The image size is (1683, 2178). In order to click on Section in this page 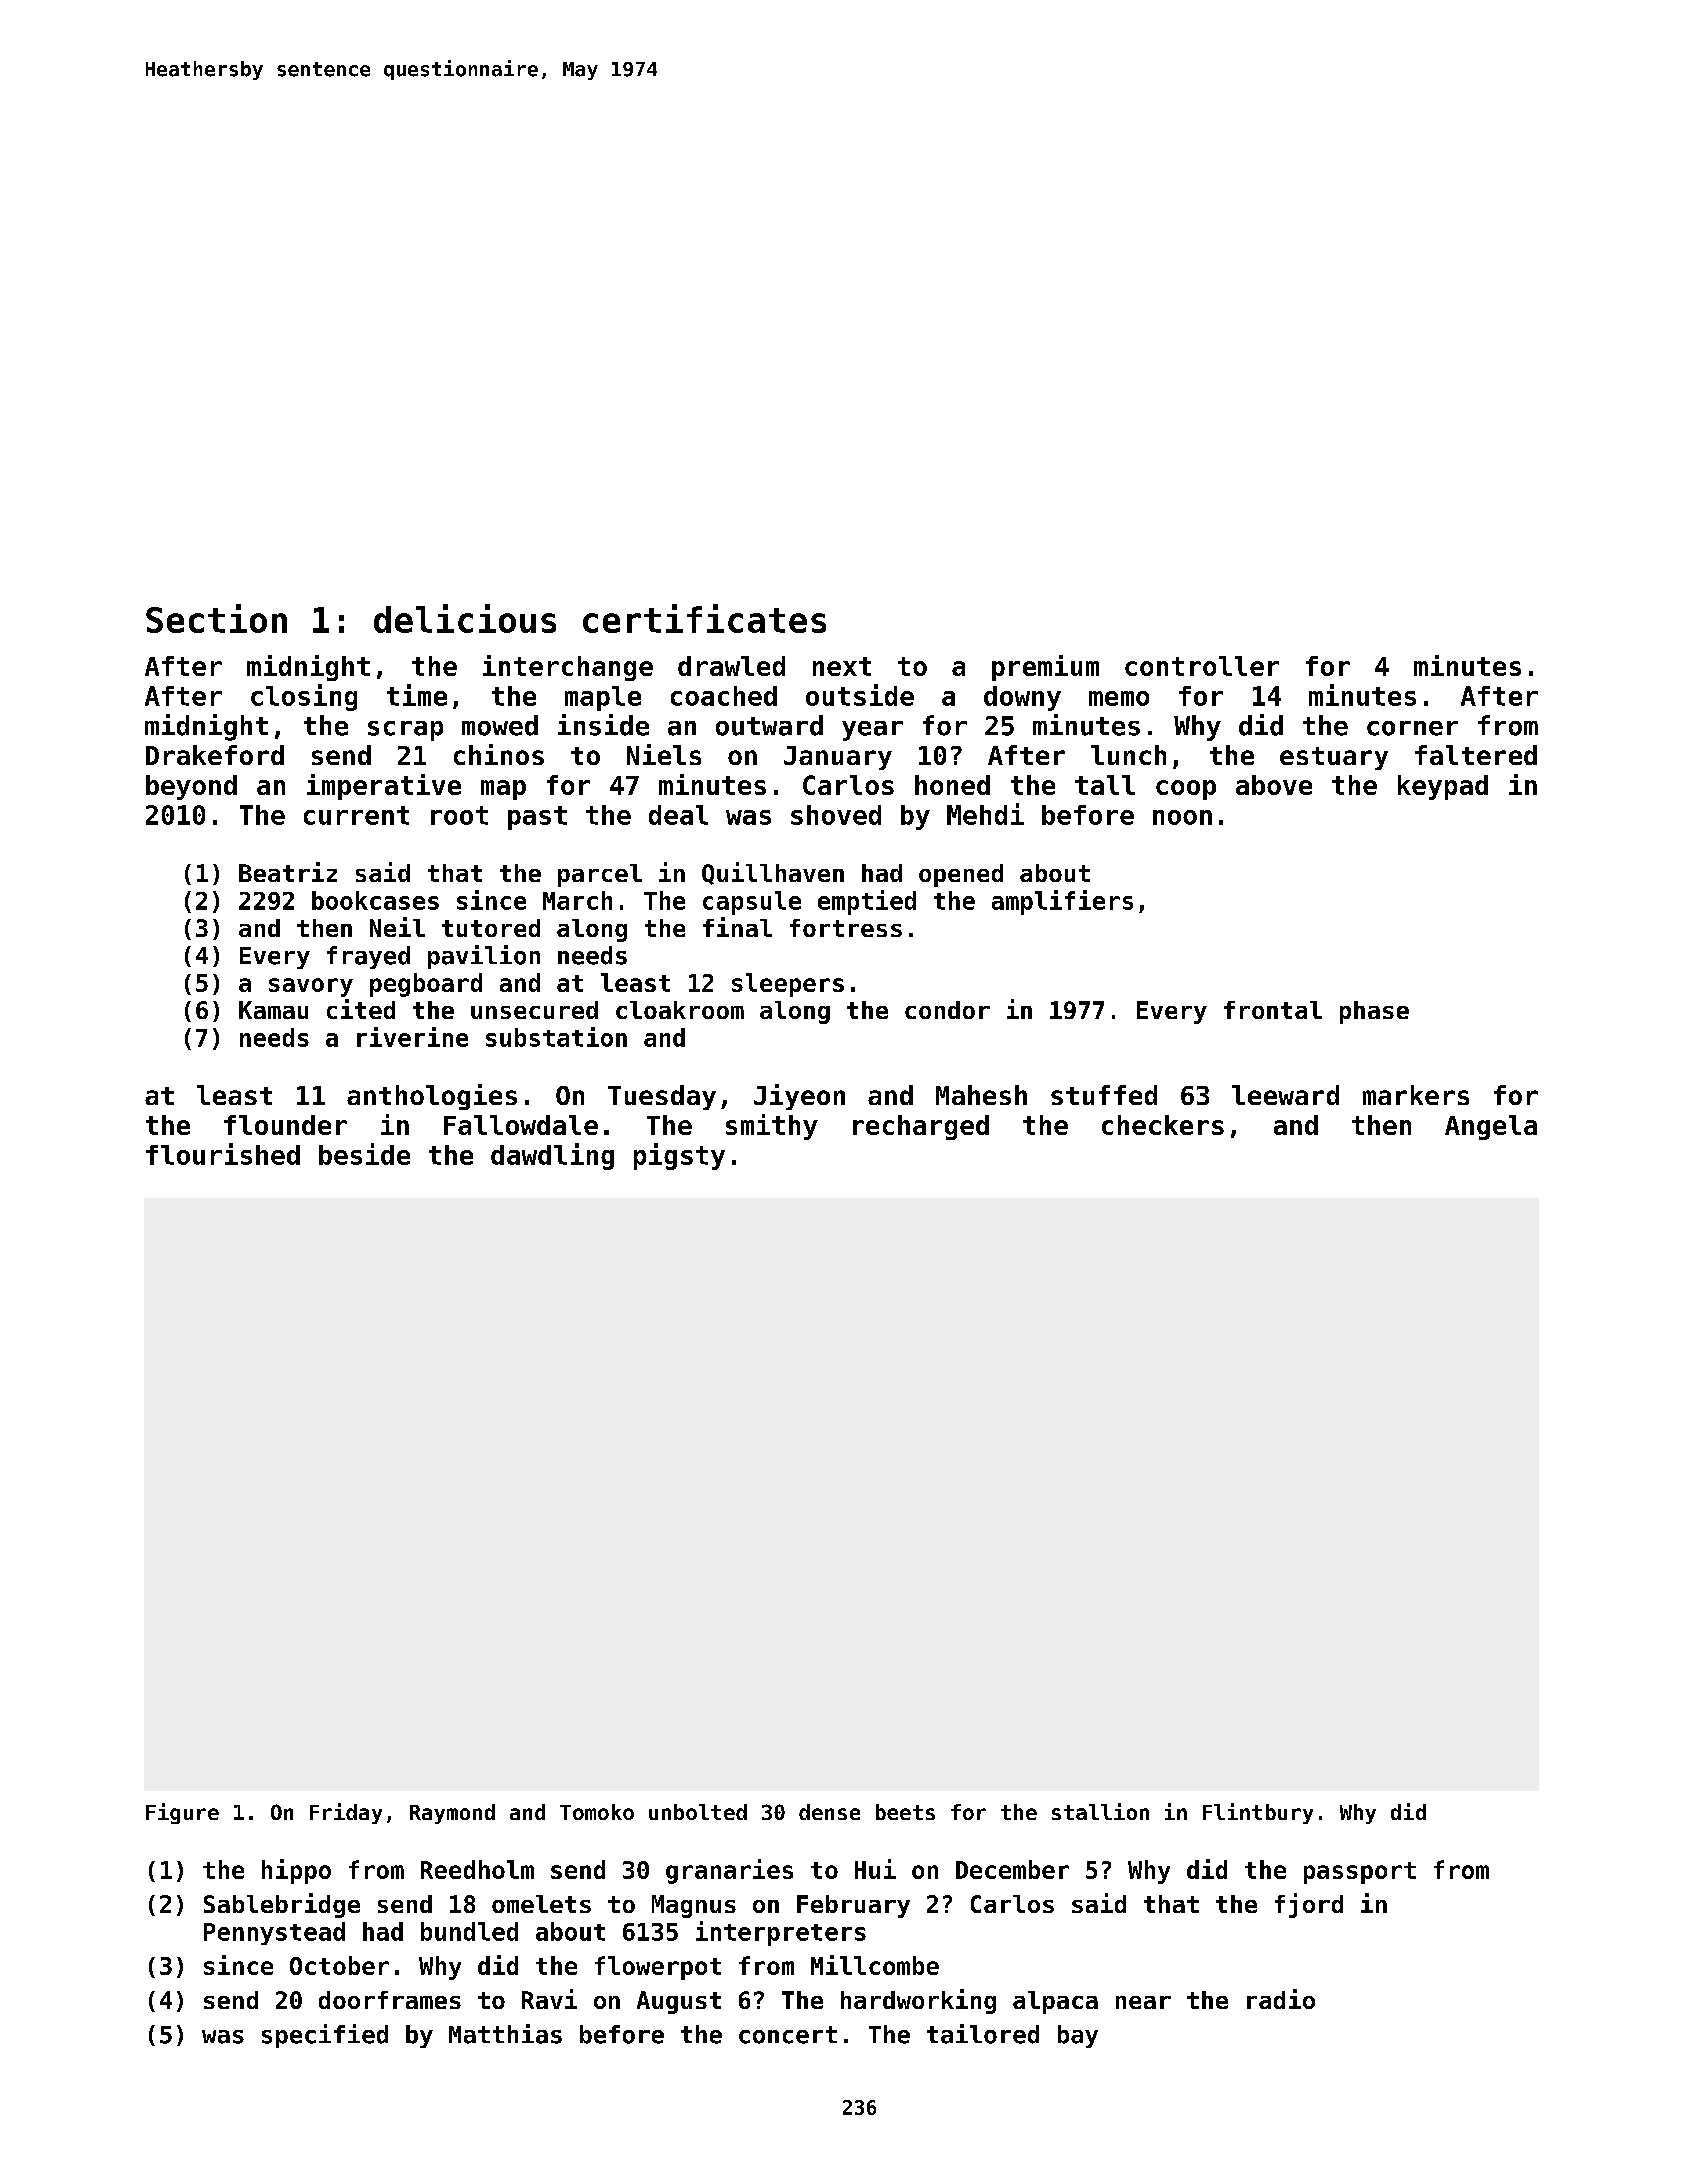, I will do `click(216, 618)`.
